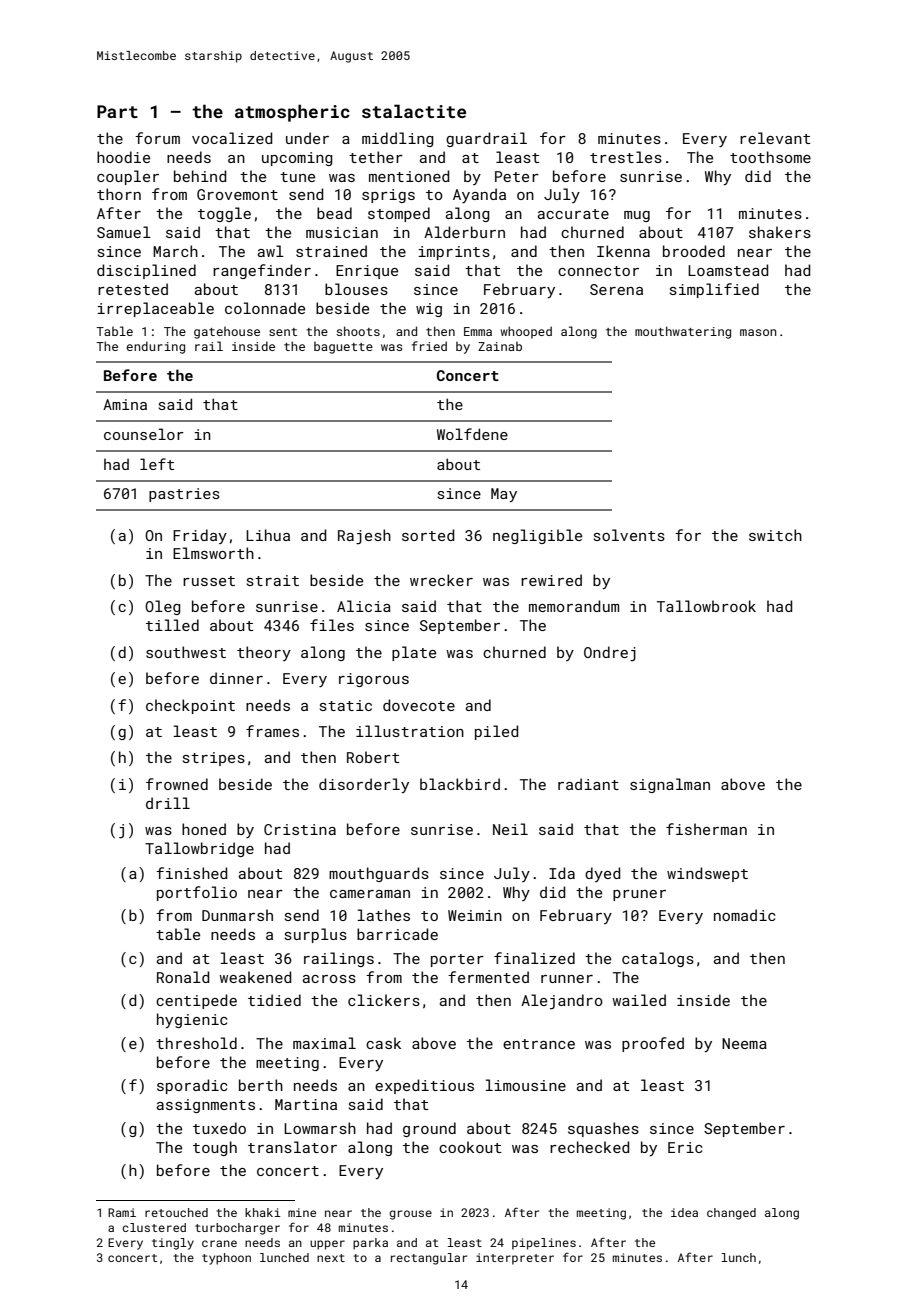 The width and height of the screenshot is (908, 1316). What do you see at coordinates (122, 1212) in the screenshot?
I see `Rami` at bounding box center [122, 1212].
